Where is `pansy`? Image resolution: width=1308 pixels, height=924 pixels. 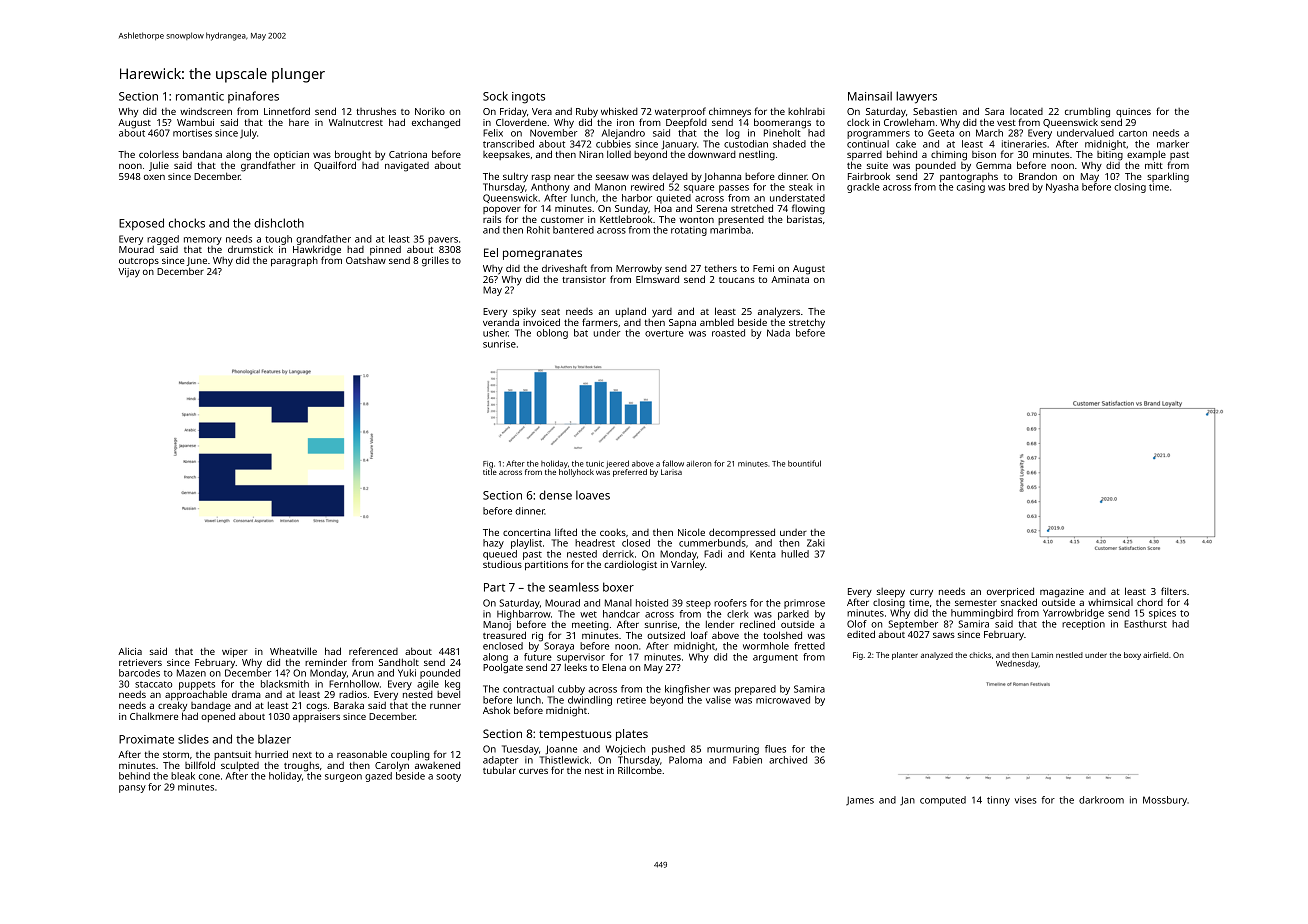 pansy is located at coordinates (132, 789).
